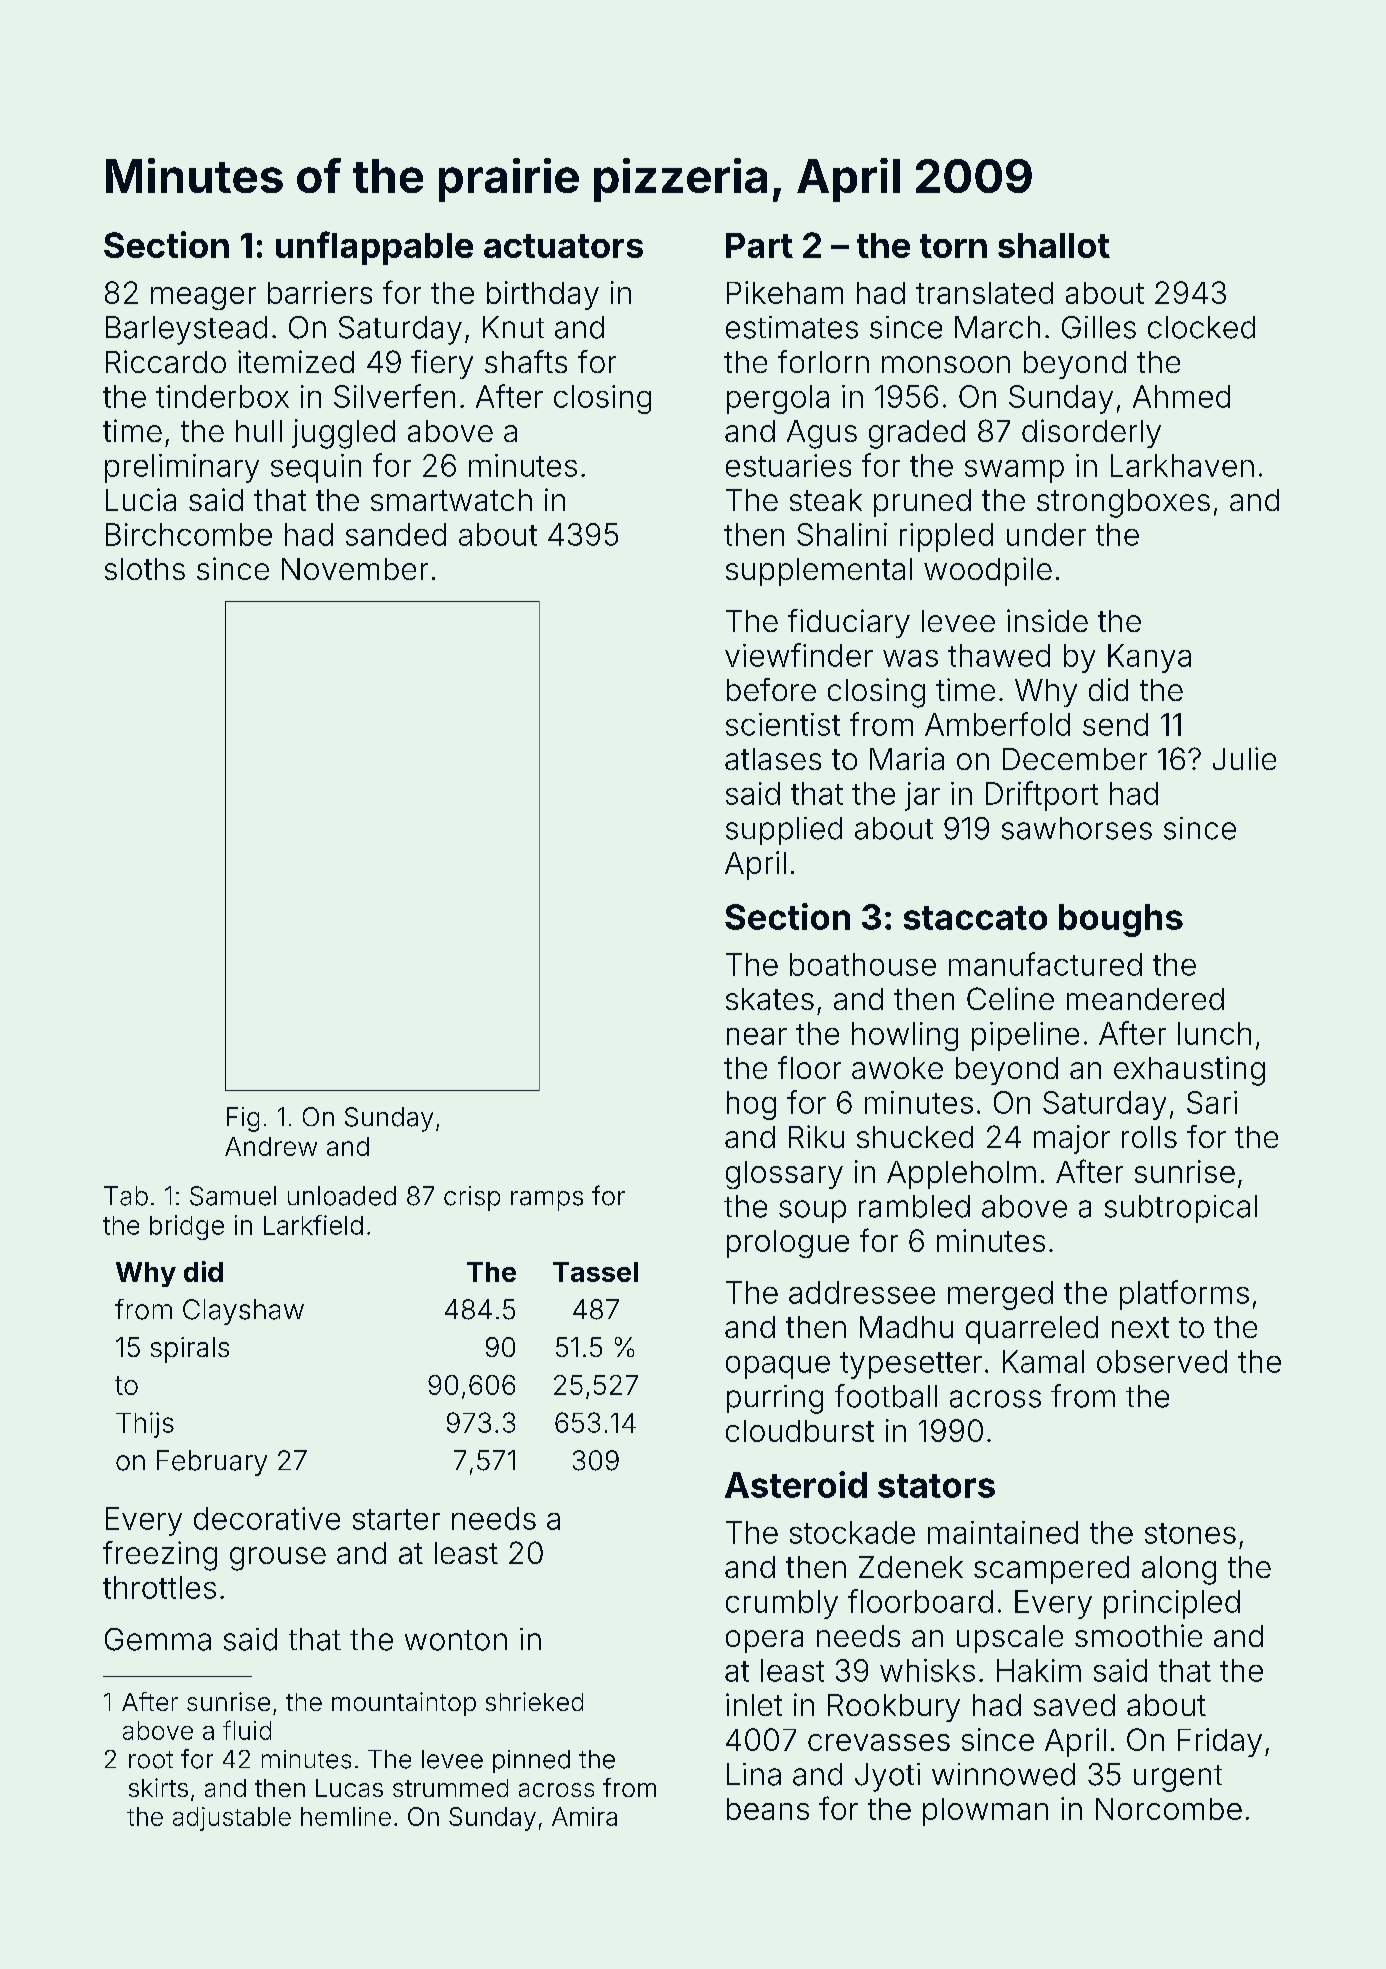  What do you see at coordinates (759, 245) in the image?
I see `Part` at bounding box center [759, 245].
